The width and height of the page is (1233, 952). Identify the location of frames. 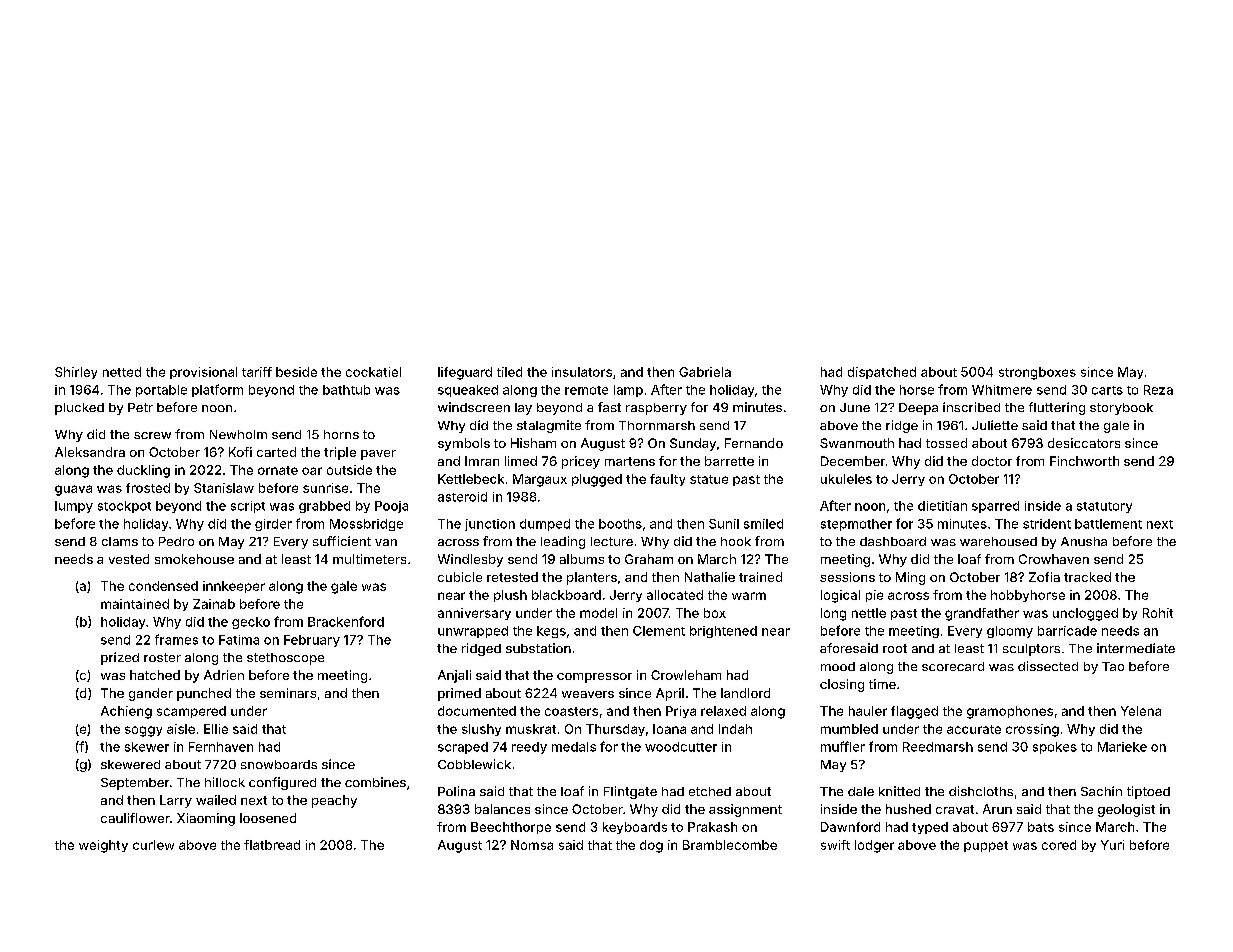
(176, 639).
